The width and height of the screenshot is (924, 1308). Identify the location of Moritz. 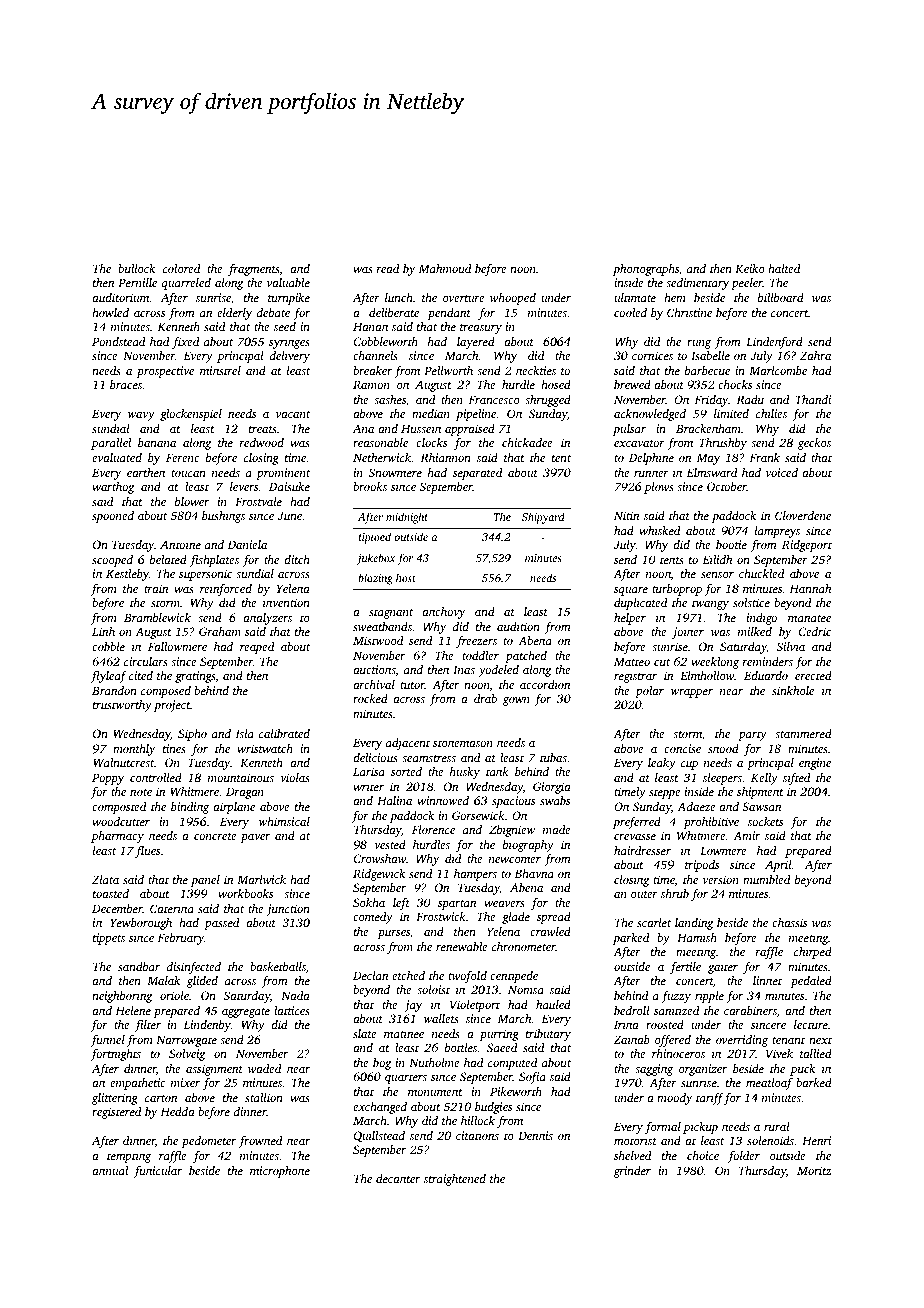
(814, 1170).
